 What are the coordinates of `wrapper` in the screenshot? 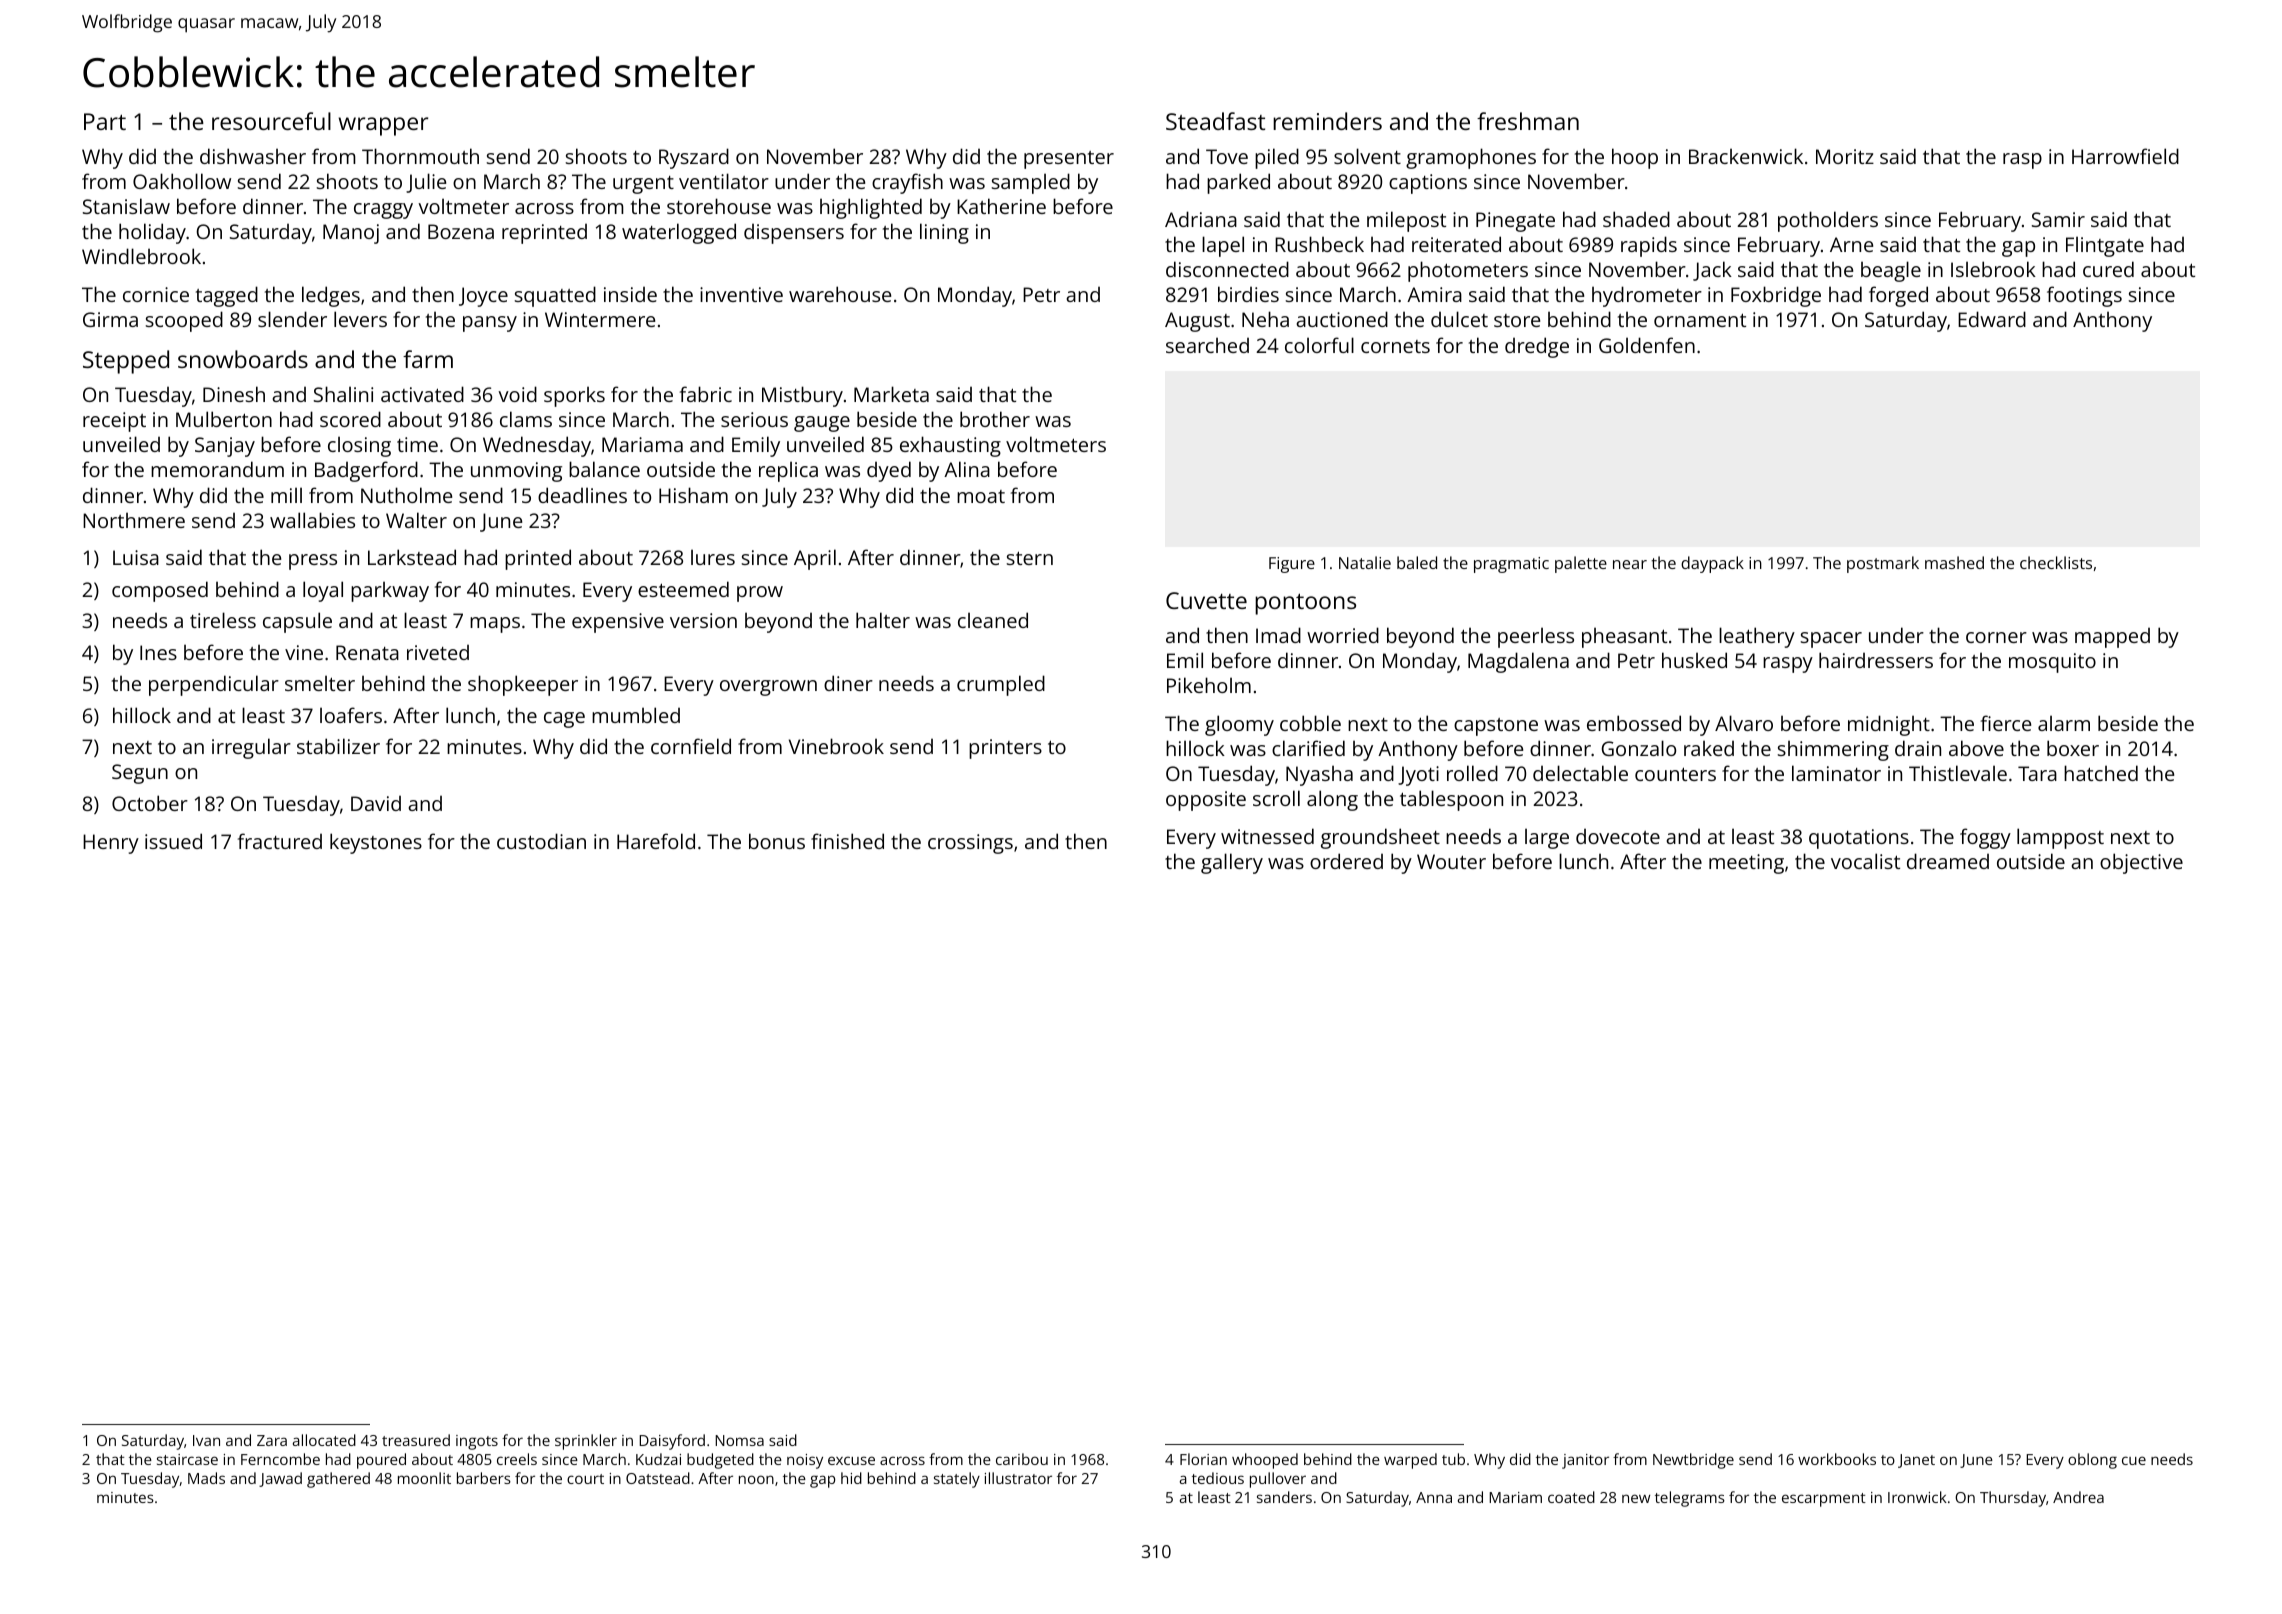 It's located at (383, 126).
